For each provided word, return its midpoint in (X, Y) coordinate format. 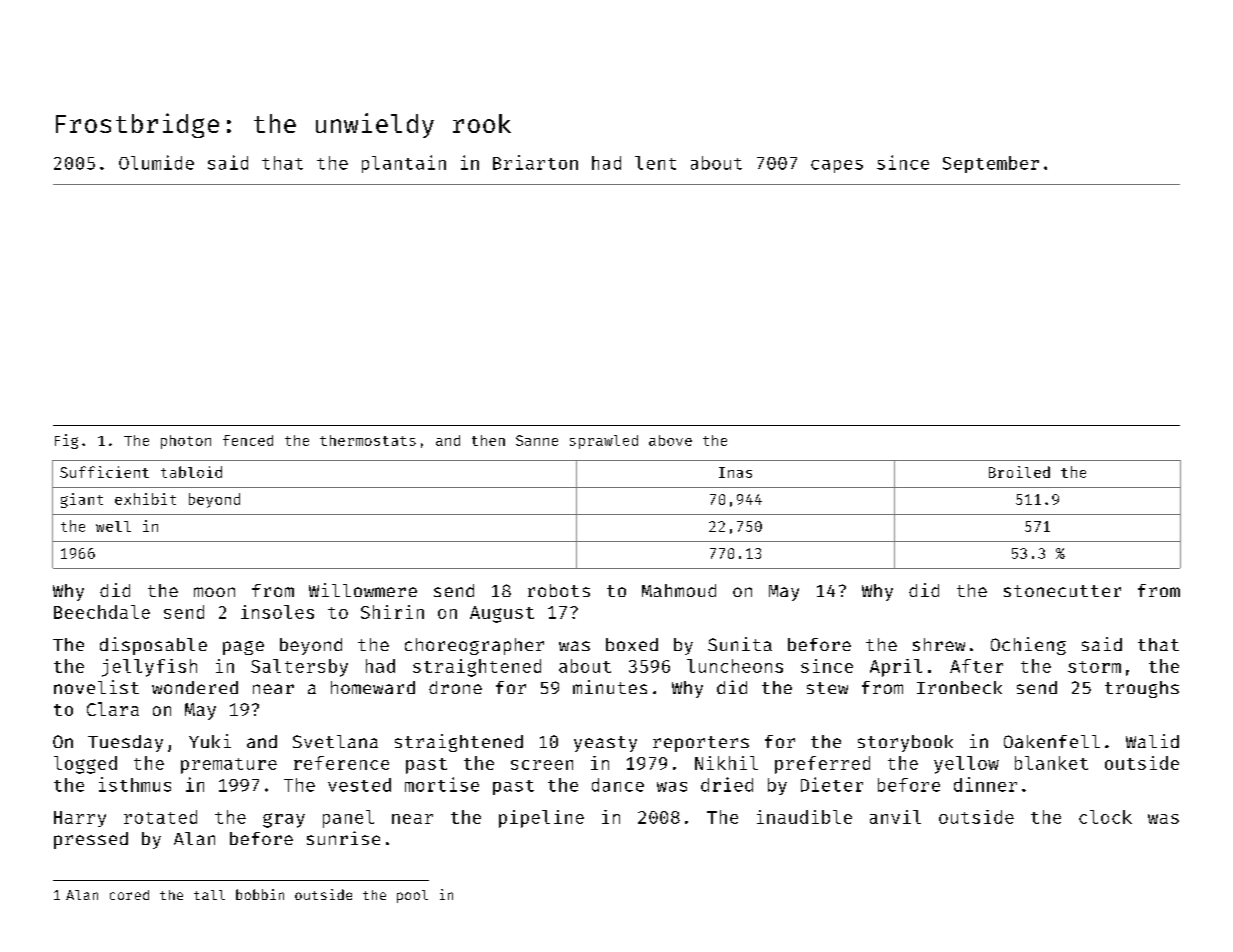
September (991, 164)
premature (229, 766)
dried (727, 784)
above (670, 440)
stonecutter (1062, 591)
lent (655, 163)
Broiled (1019, 472)
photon (186, 442)
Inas (735, 472)
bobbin (260, 894)
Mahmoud (679, 590)
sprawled (604, 442)
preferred (822, 765)
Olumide (156, 162)
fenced (248, 440)
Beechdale (102, 612)
